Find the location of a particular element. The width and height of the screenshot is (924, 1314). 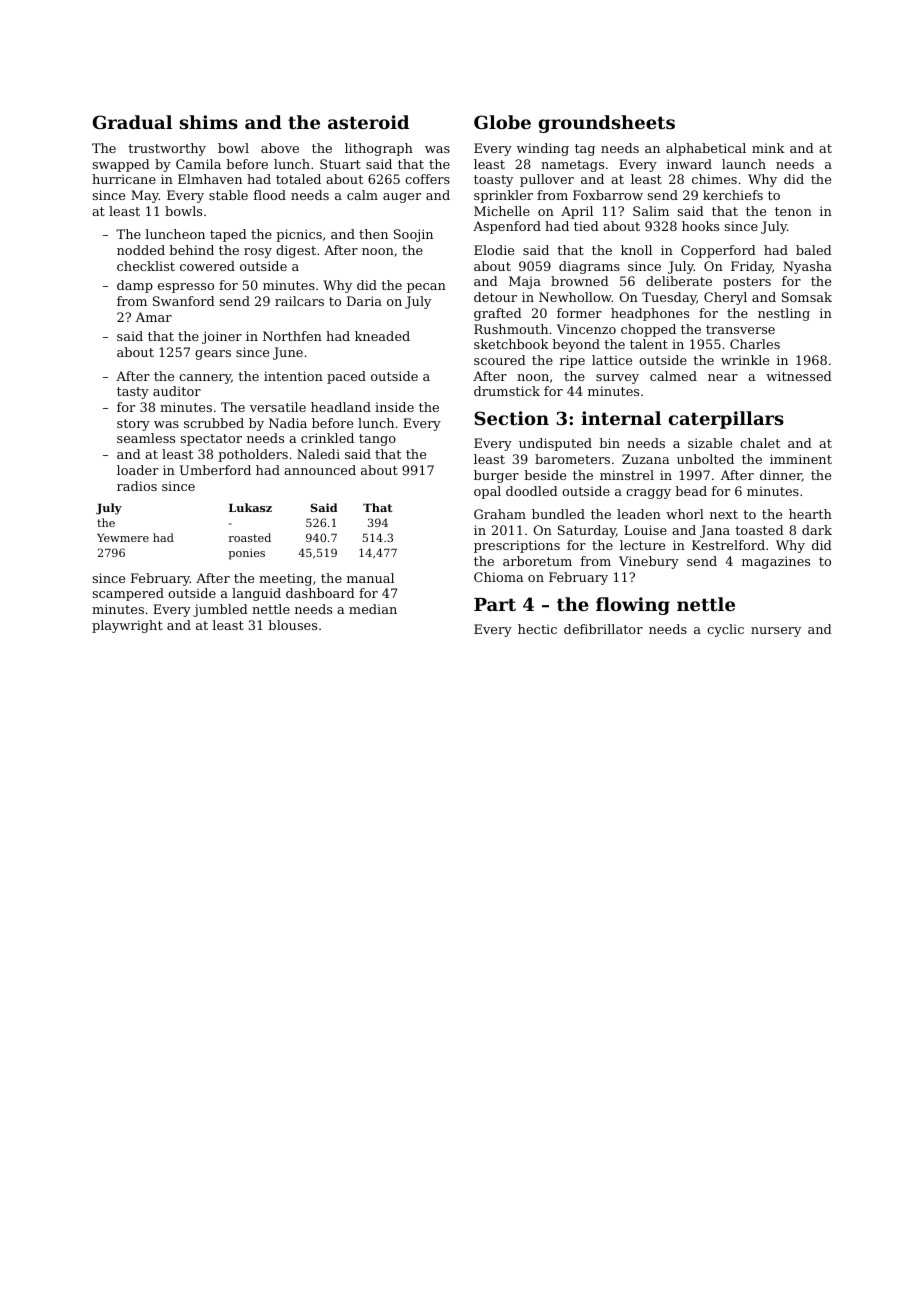

shims is located at coordinates (209, 122).
